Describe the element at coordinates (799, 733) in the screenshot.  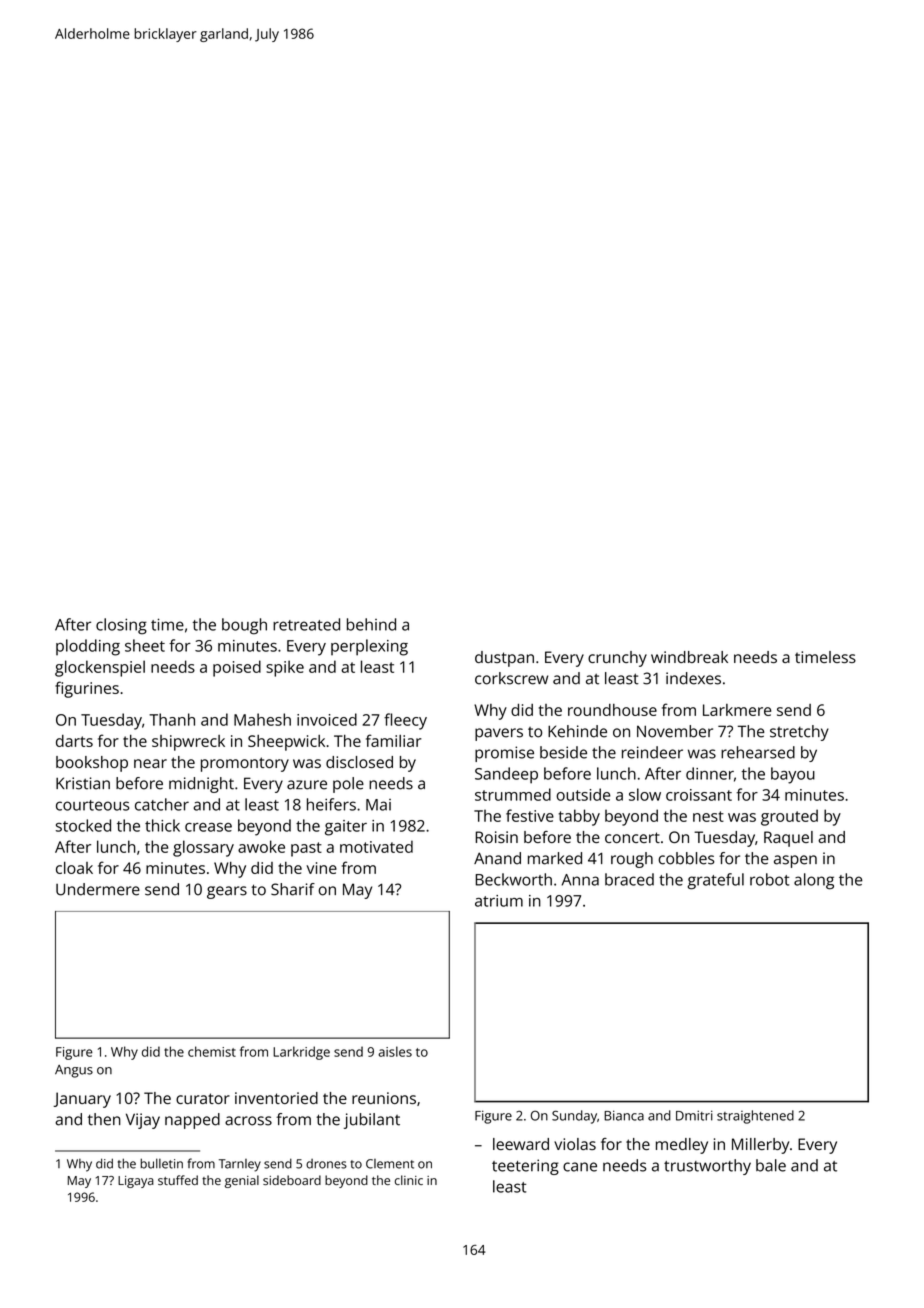
I see `stretchy` at that location.
